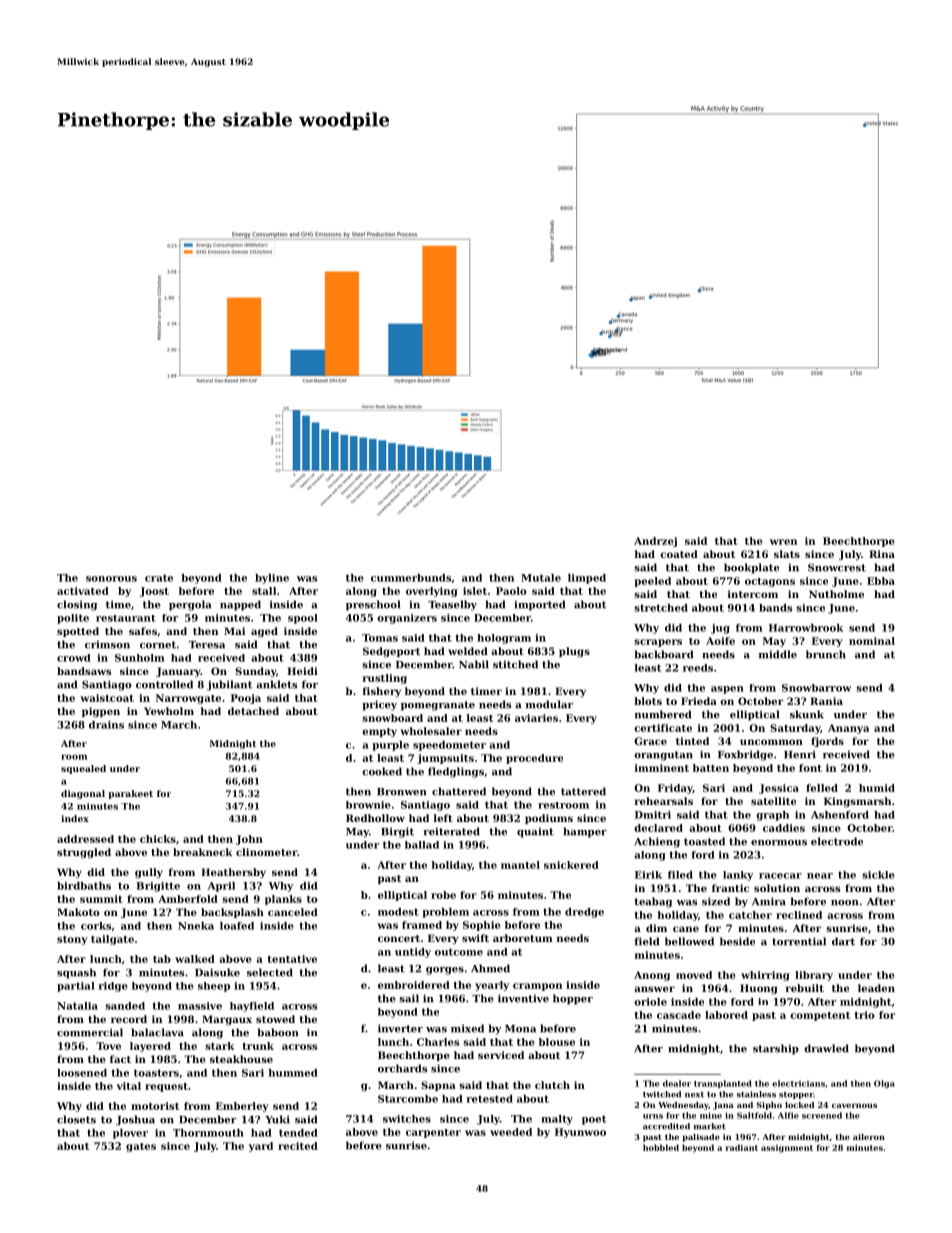 The width and height of the screenshot is (952, 1233). I want to click on wholesaler, so click(431, 731).
